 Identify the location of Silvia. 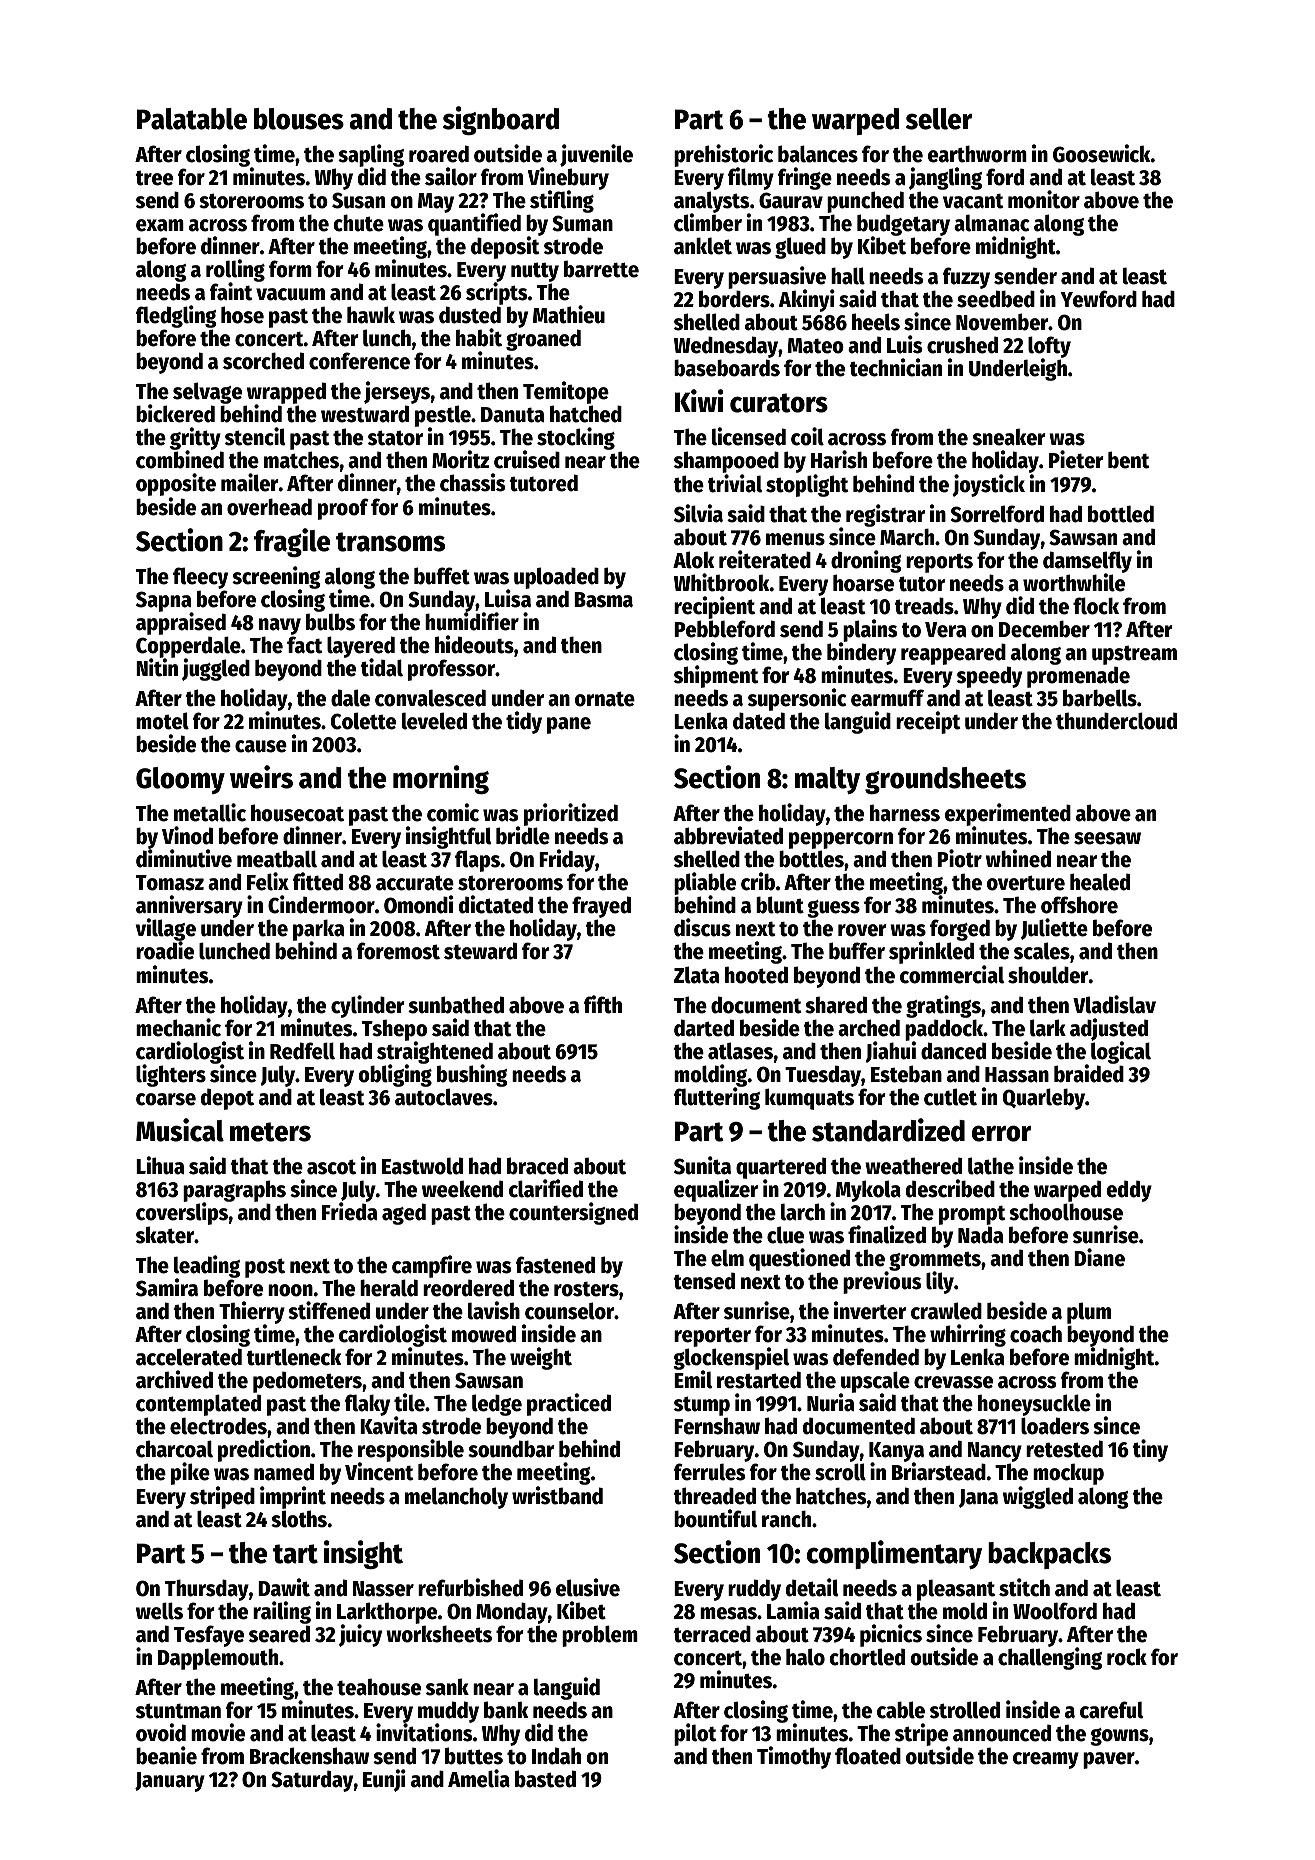
(698, 513).
